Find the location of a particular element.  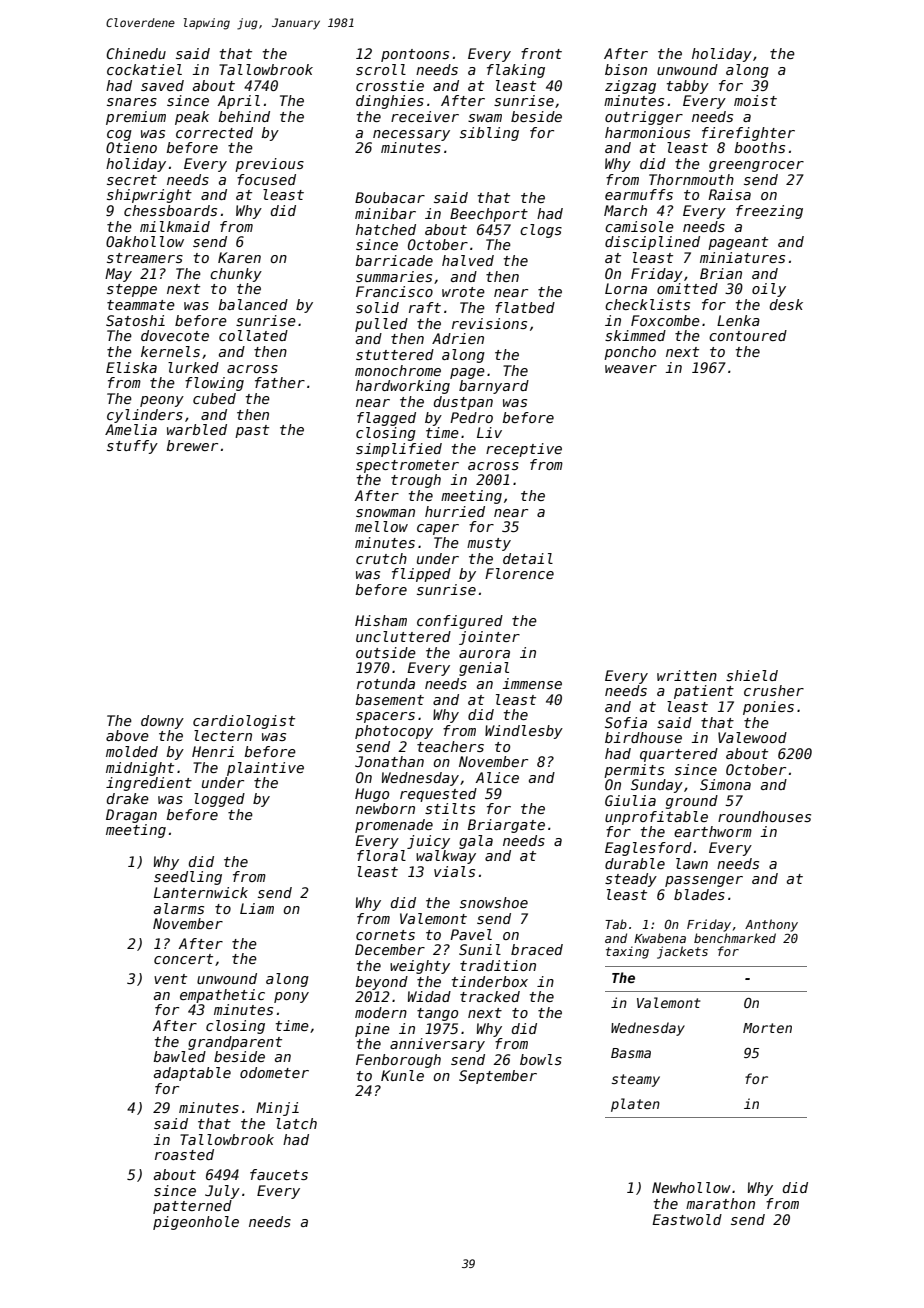

pony is located at coordinates (291, 997).
